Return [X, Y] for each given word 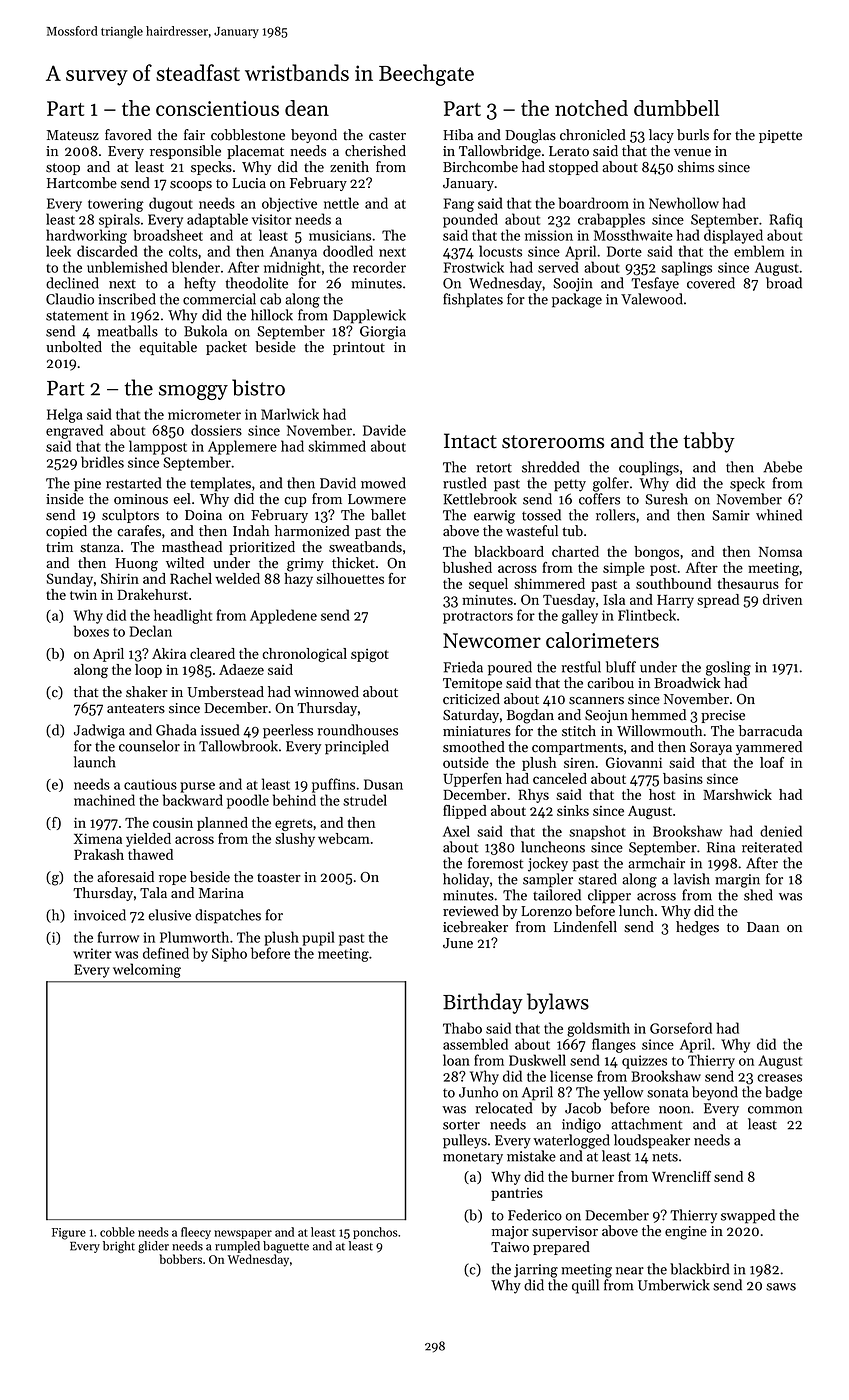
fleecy [196, 1233]
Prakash [99, 854]
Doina [203, 515]
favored [128, 135]
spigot [370, 655]
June [458, 943]
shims [696, 167]
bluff [621, 667]
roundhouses [357, 730]
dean [307, 108]
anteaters [136, 709]
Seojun [606, 716]
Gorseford [681, 1028]
